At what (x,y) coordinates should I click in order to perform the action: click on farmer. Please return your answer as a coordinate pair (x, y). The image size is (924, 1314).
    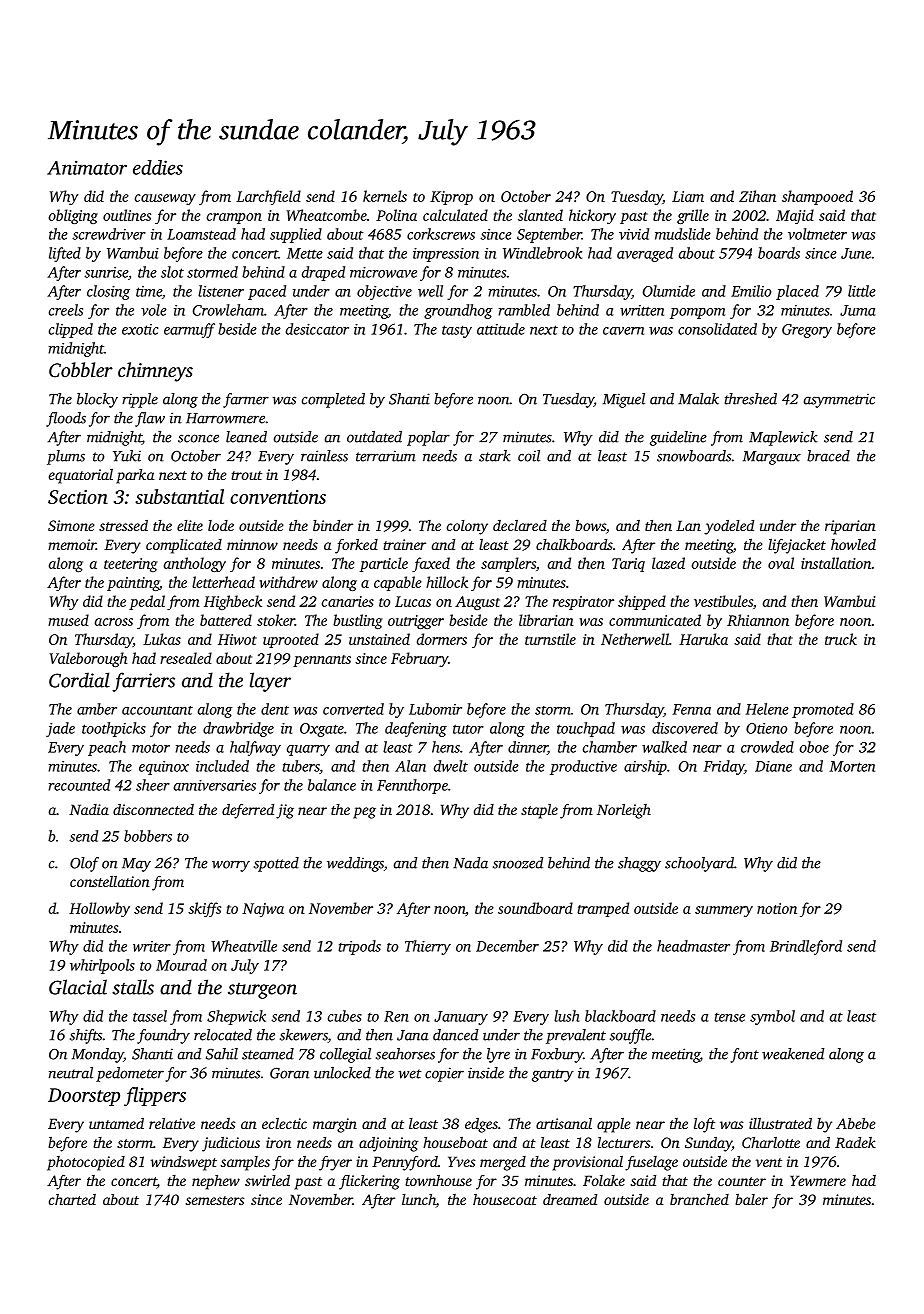
    Looking at the image, I should click on (246, 400).
